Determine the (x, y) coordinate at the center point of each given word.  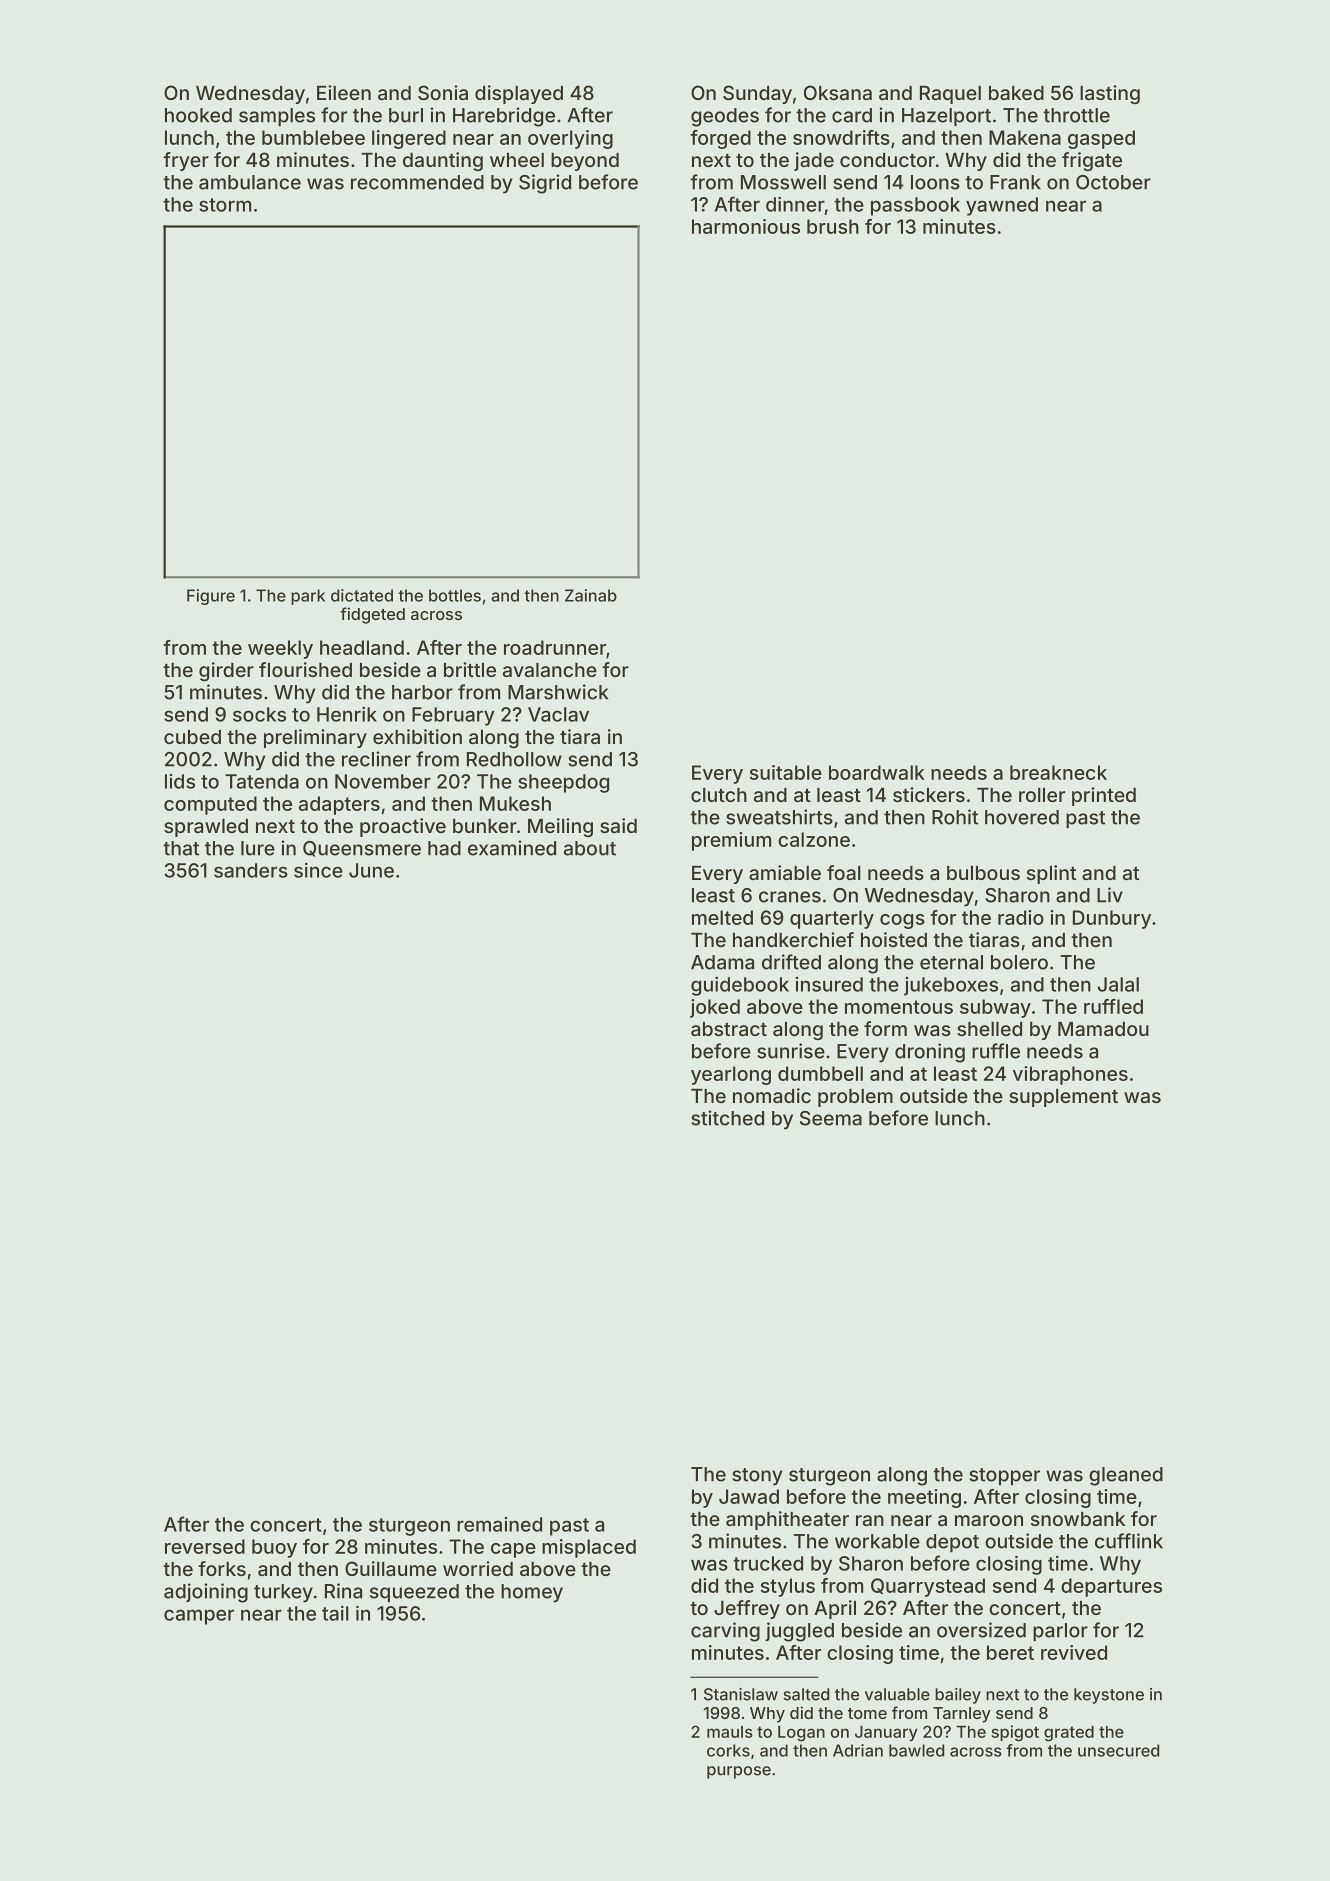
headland (362, 647)
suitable (786, 772)
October (1113, 182)
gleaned (1126, 1476)
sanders (251, 870)
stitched (727, 1118)
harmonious (746, 226)
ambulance (250, 182)
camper (199, 1617)
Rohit (955, 817)
